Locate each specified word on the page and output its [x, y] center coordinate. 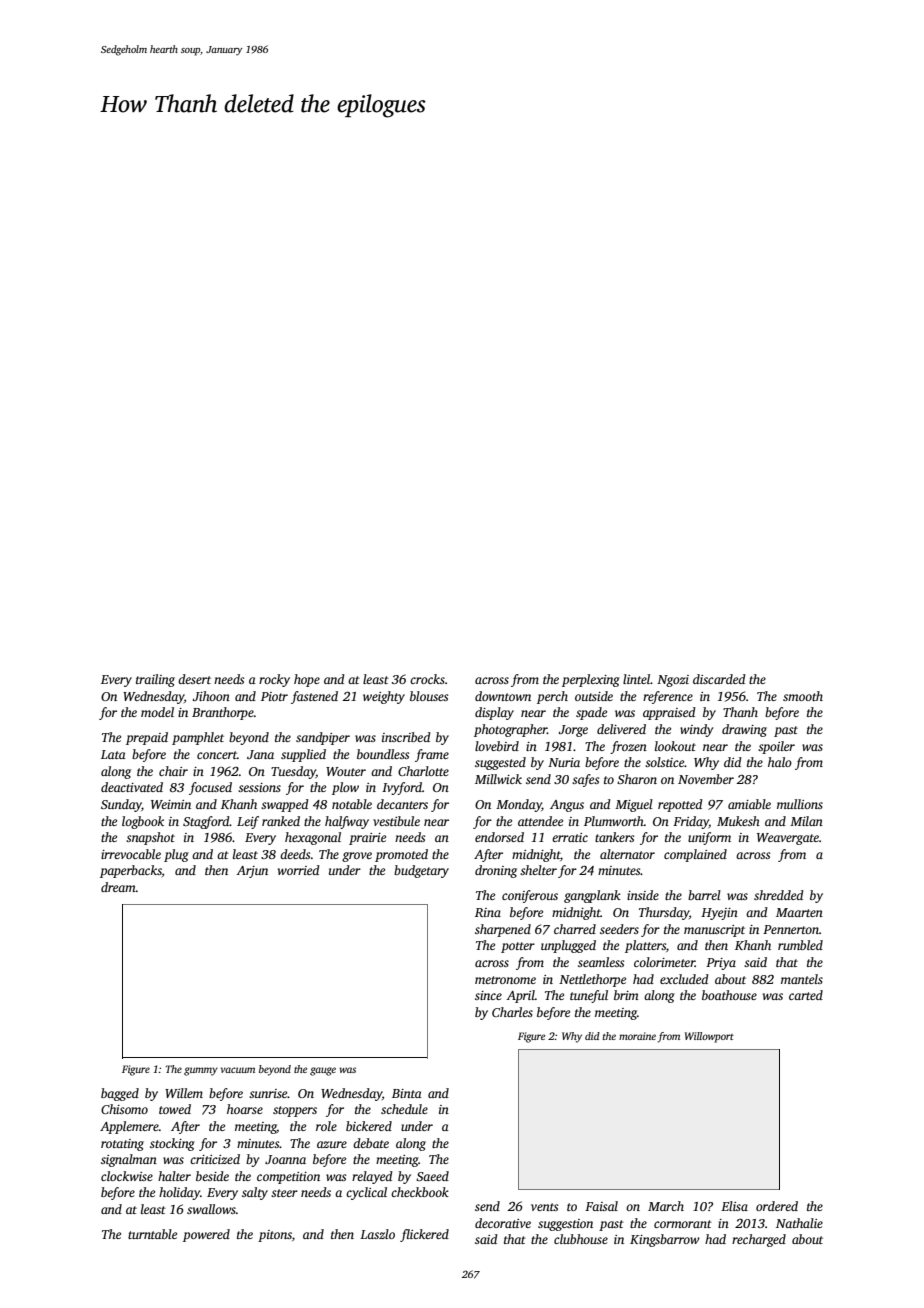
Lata [113, 754]
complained [695, 855]
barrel [704, 895]
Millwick [498, 779]
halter [174, 1176]
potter [518, 947]
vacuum [238, 1070]
